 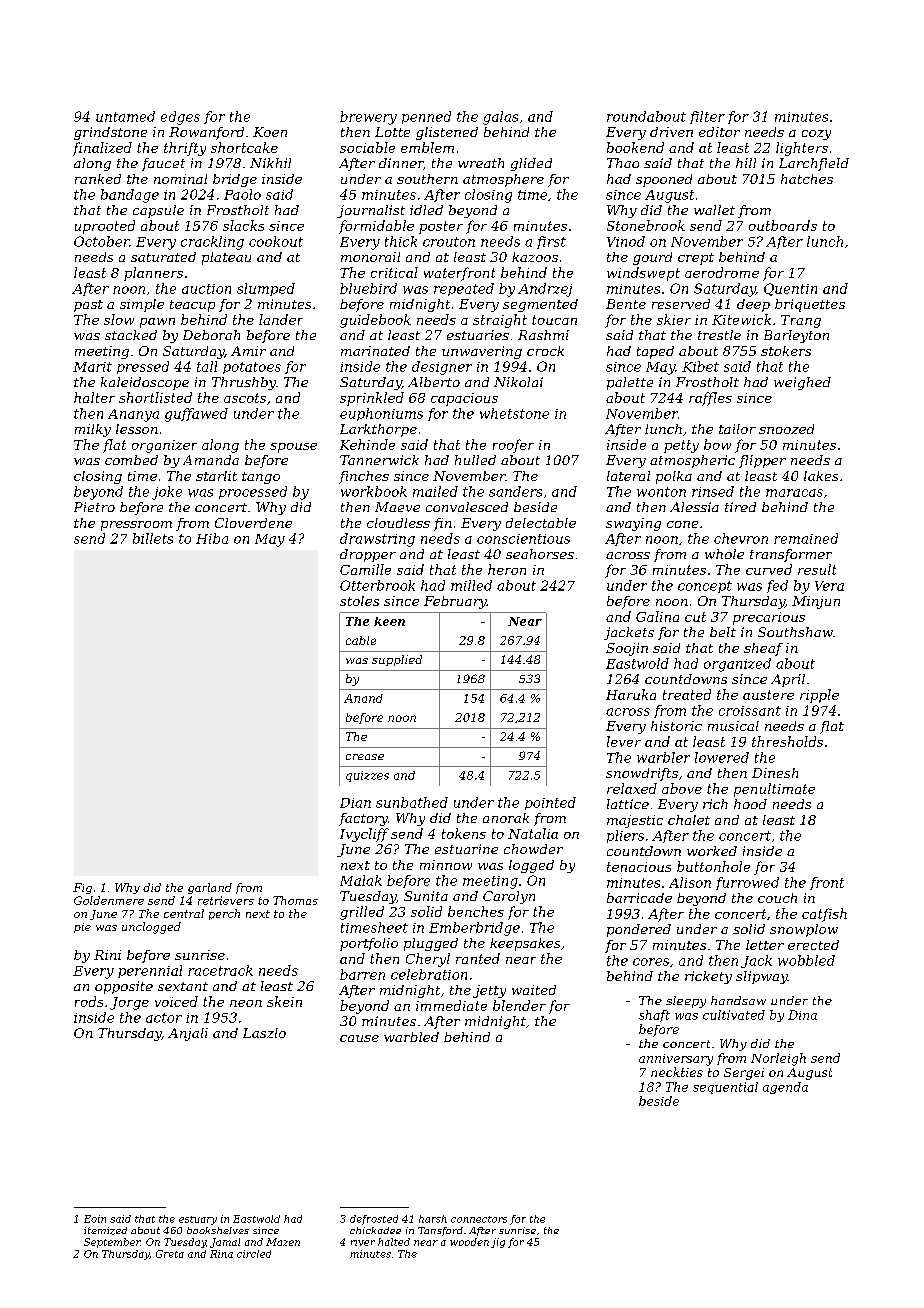 What do you see at coordinates (185, 149) in the screenshot?
I see `thrifty` at bounding box center [185, 149].
